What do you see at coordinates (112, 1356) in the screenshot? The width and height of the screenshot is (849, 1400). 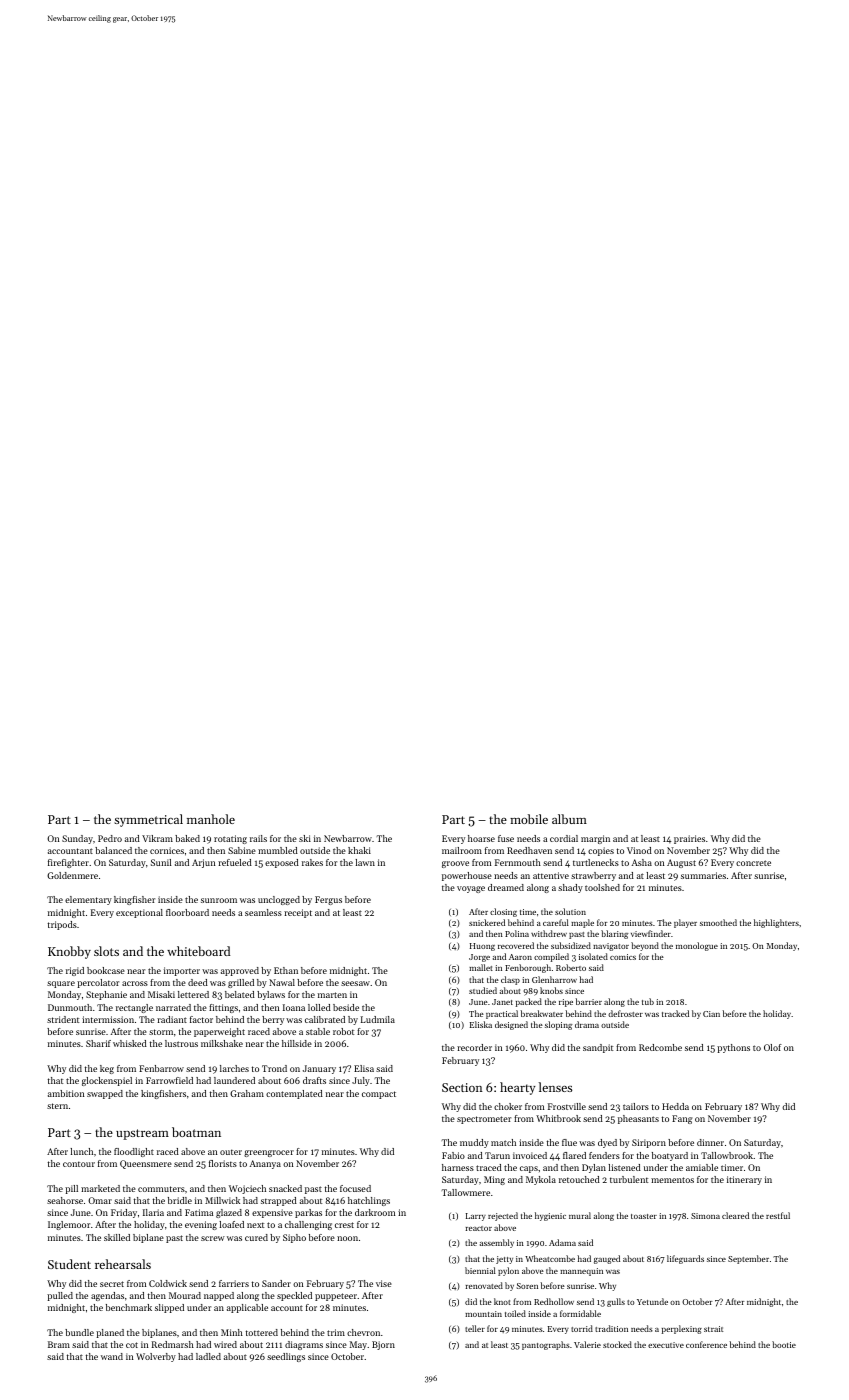 I see `wand` at bounding box center [112, 1356].
